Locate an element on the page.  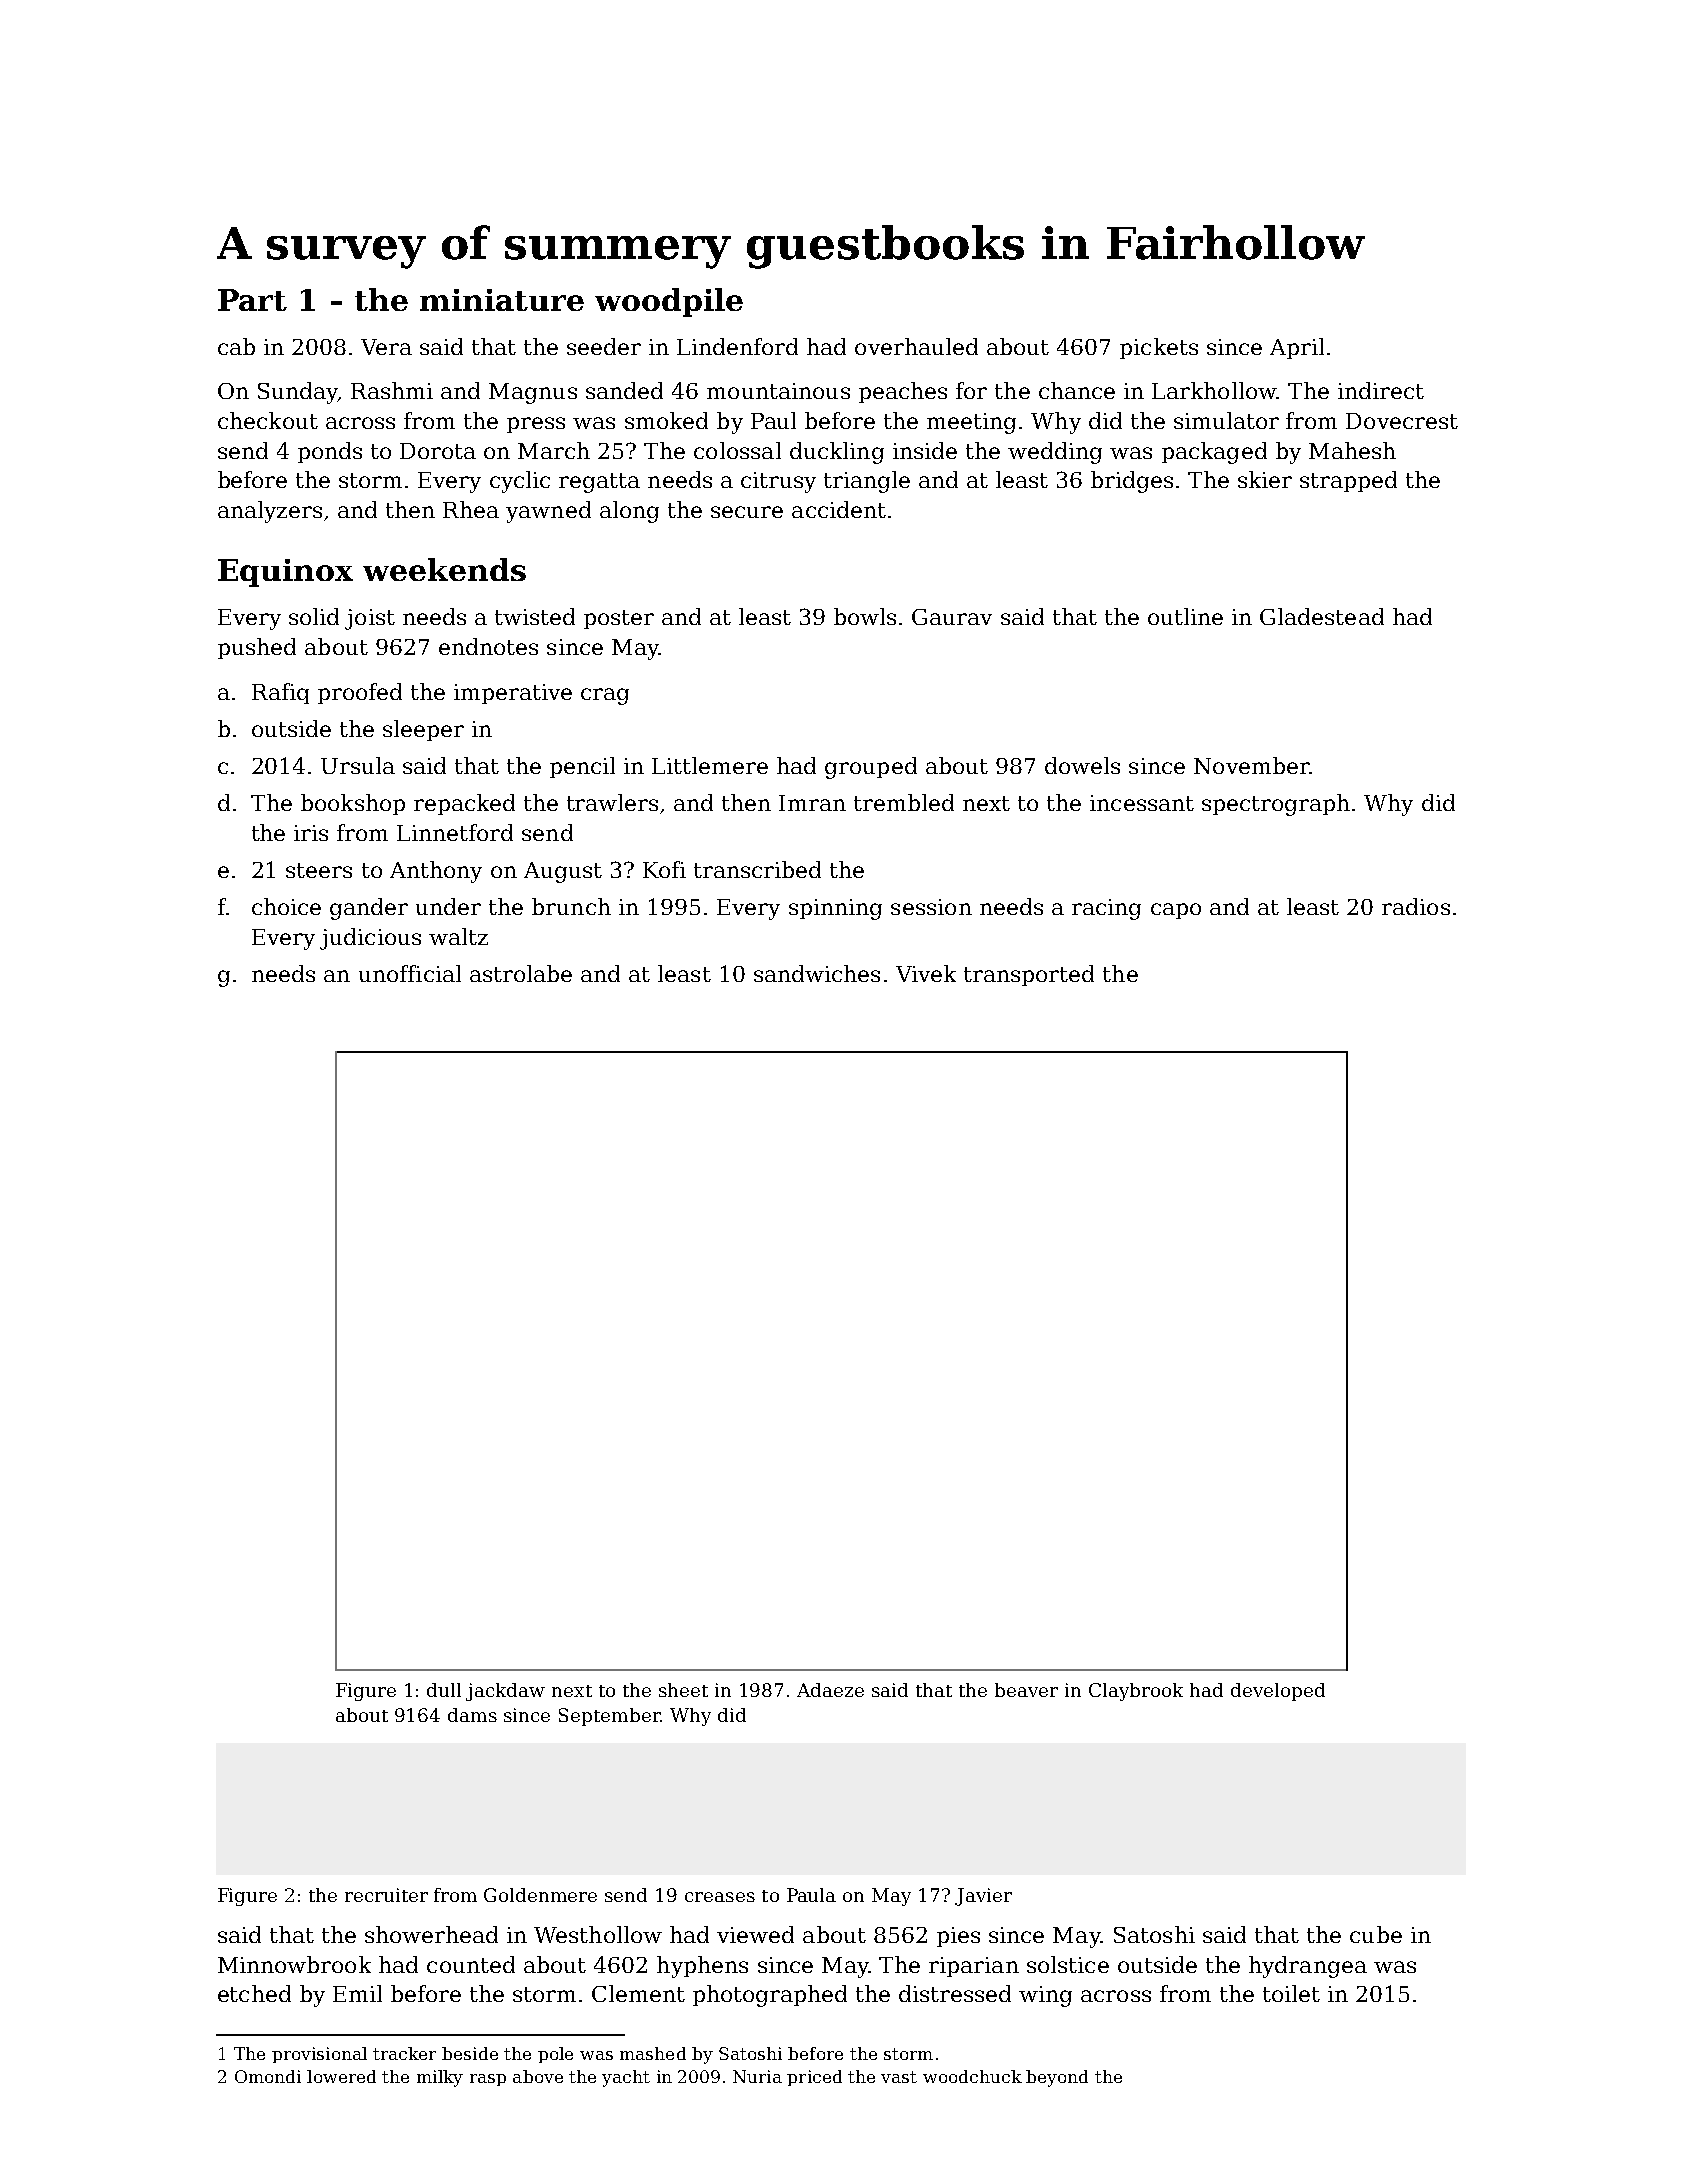
Part is located at coordinates (252, 300).
